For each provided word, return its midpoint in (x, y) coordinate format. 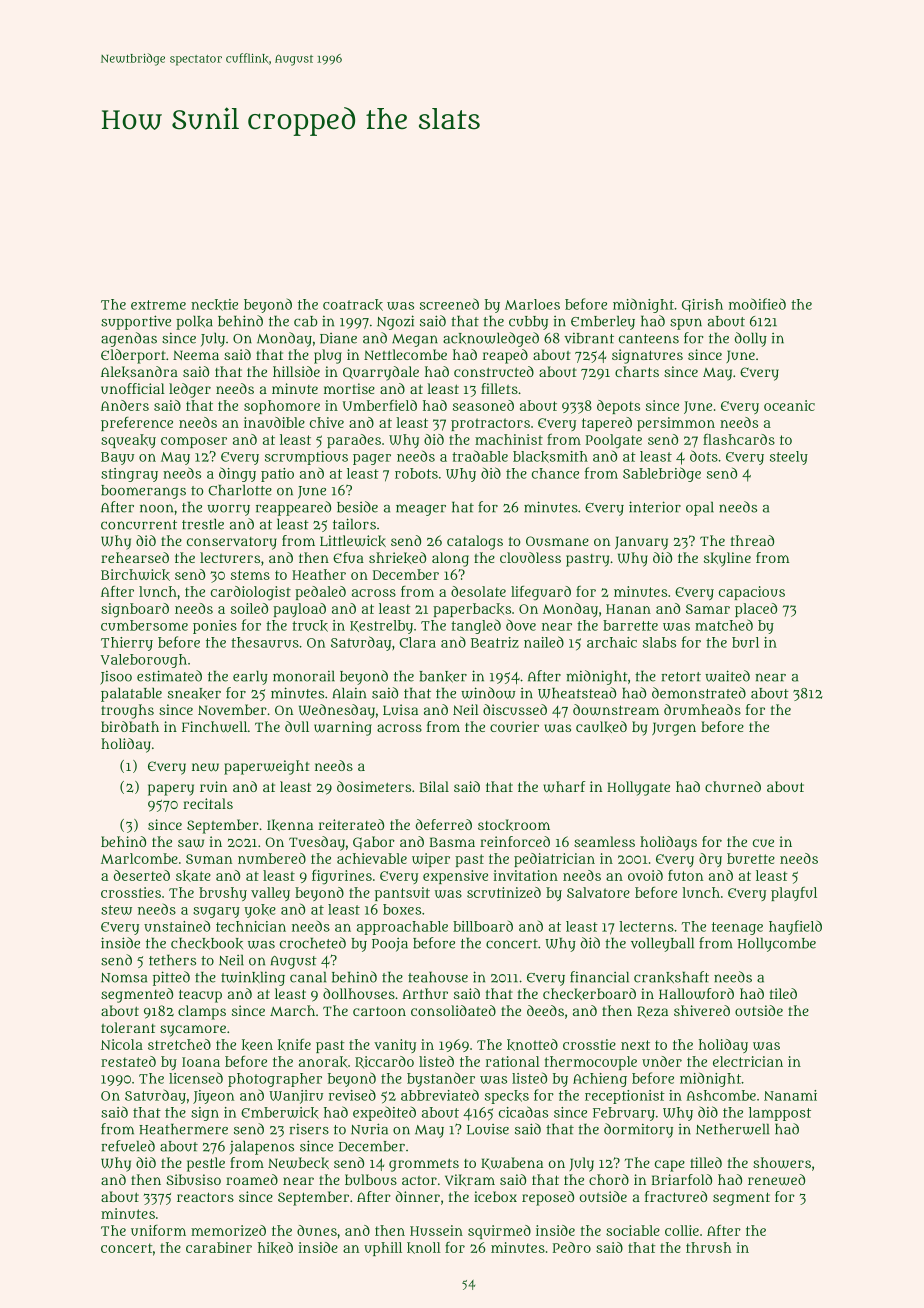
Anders (125, 405)
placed (756, 610)
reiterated (351, 824)
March (292, 1010)
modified (757, 304)
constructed (494, 371)
